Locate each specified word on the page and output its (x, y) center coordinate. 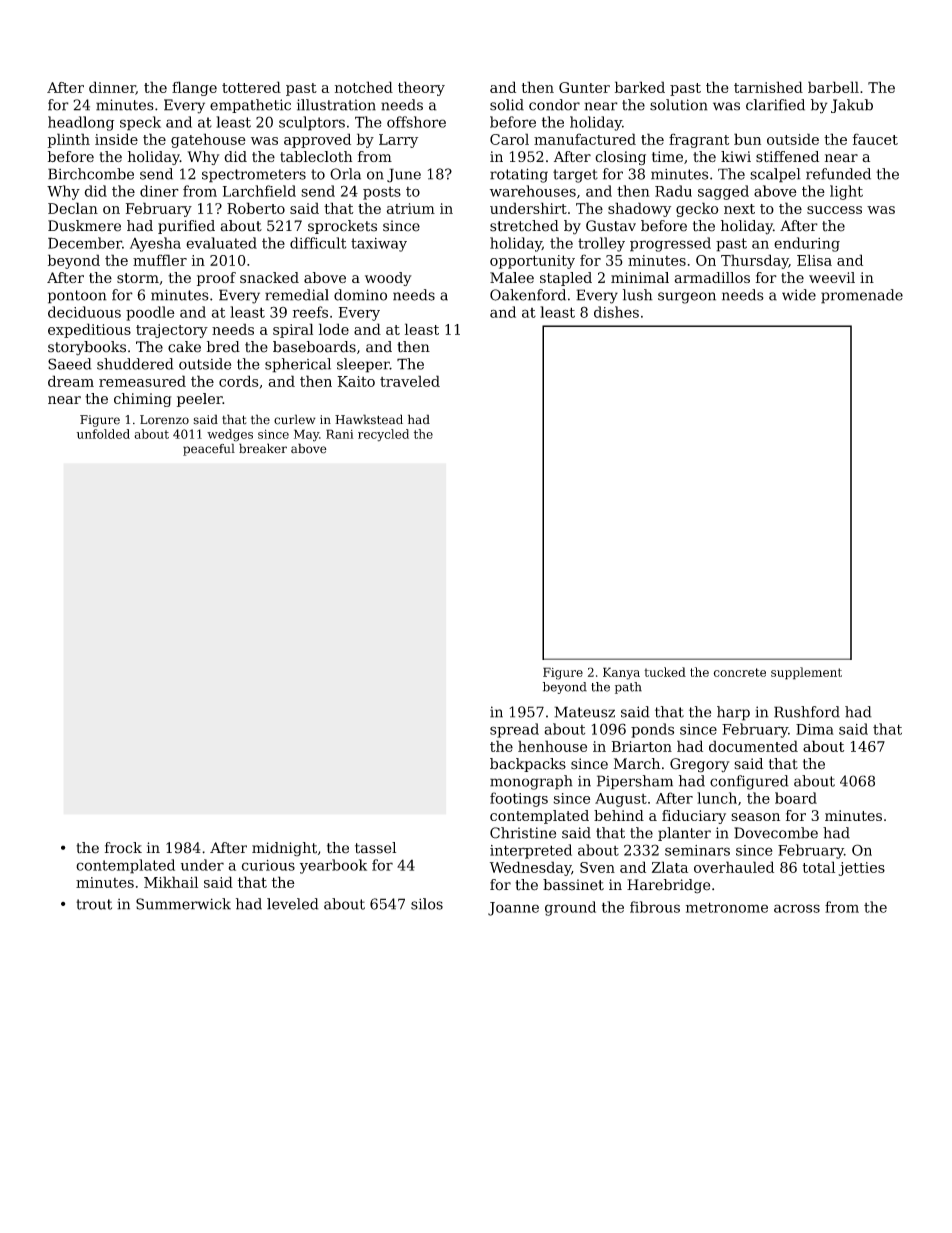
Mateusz (584, 712)
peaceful (209, 449)
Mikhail (171, 882)
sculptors (312, 123)
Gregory (700, 765)
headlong (81, 123)
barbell (833, 87)
